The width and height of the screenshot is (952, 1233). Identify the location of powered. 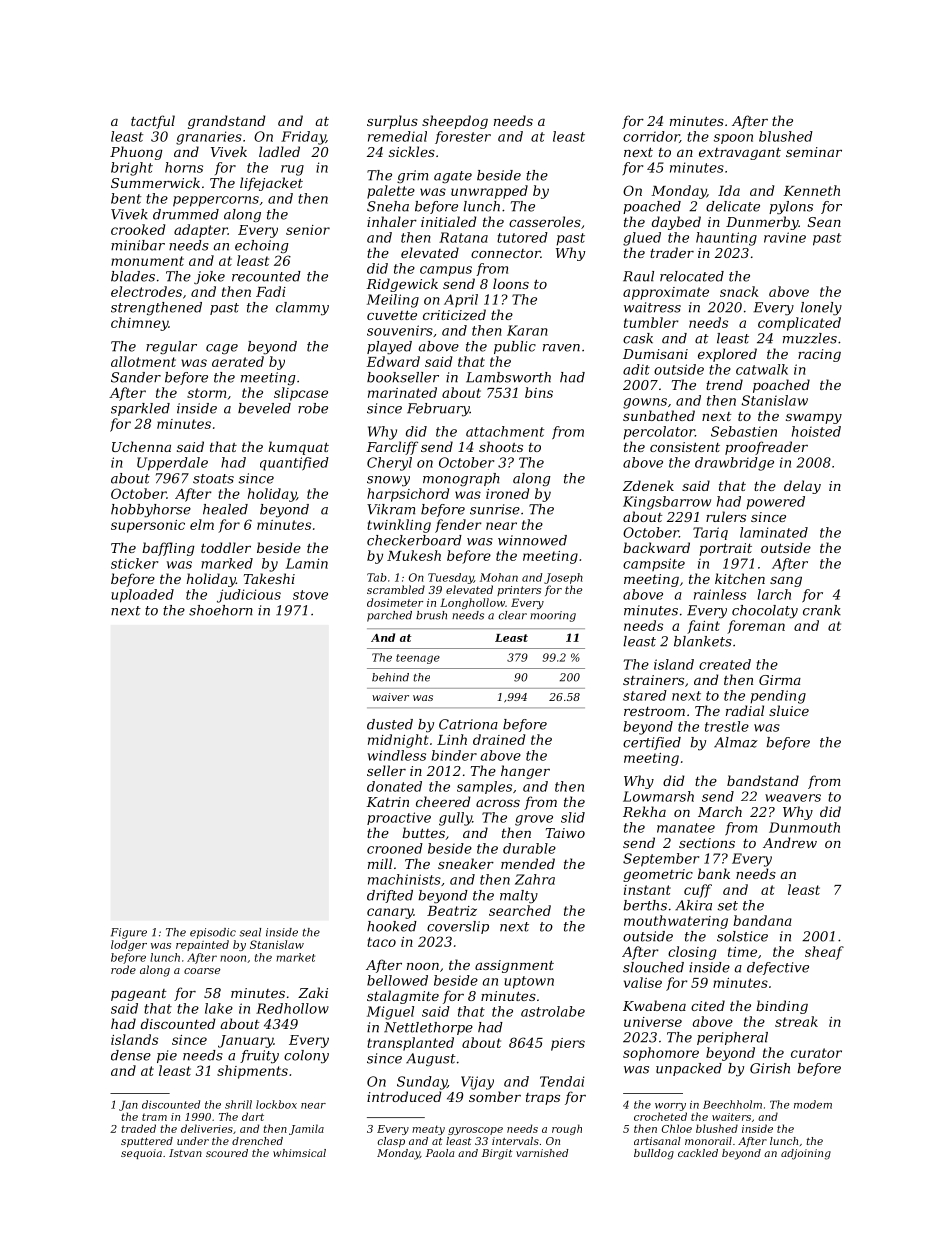
(775, 503).
